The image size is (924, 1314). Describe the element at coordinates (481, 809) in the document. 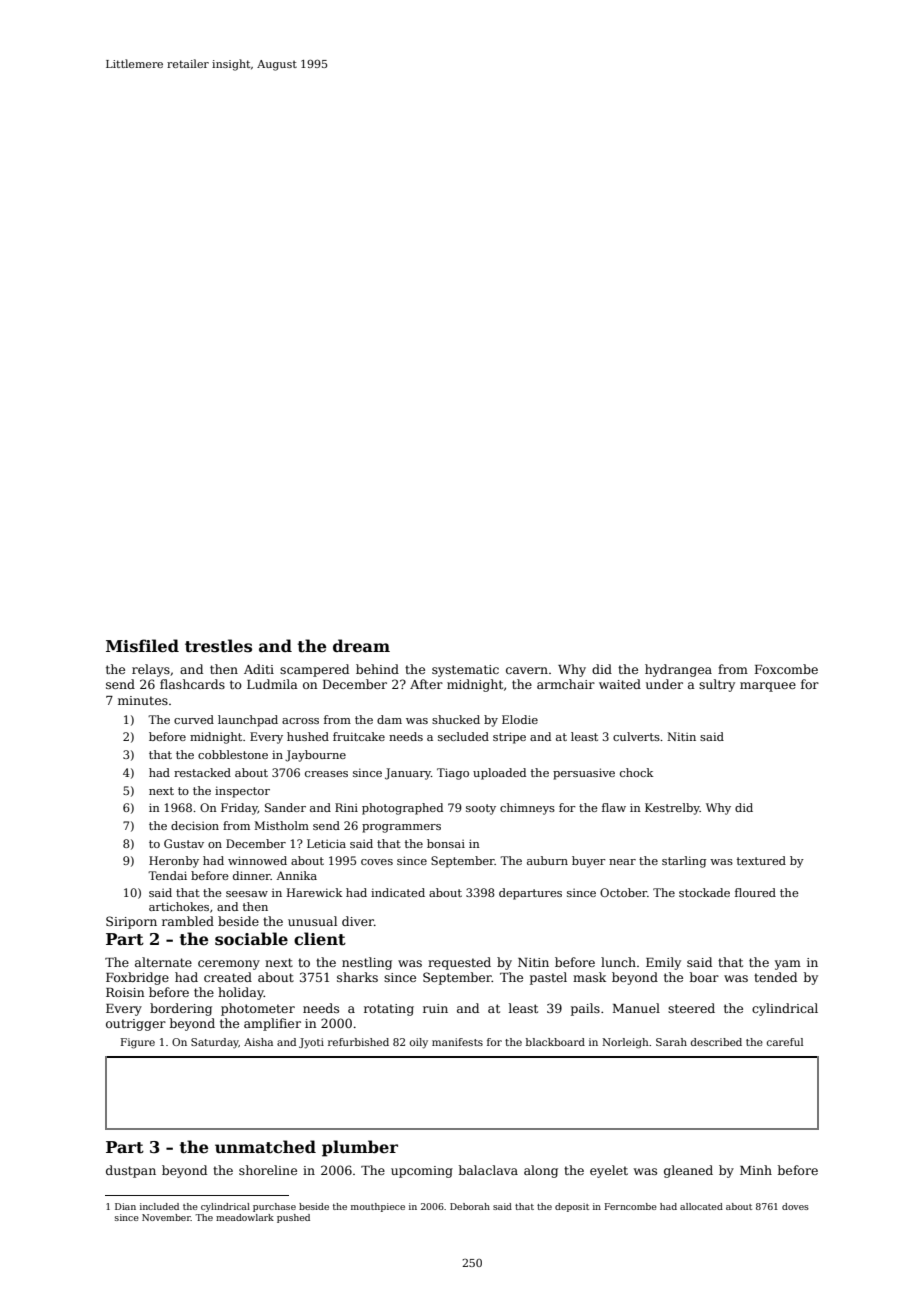

I see `sooty` at that location.
